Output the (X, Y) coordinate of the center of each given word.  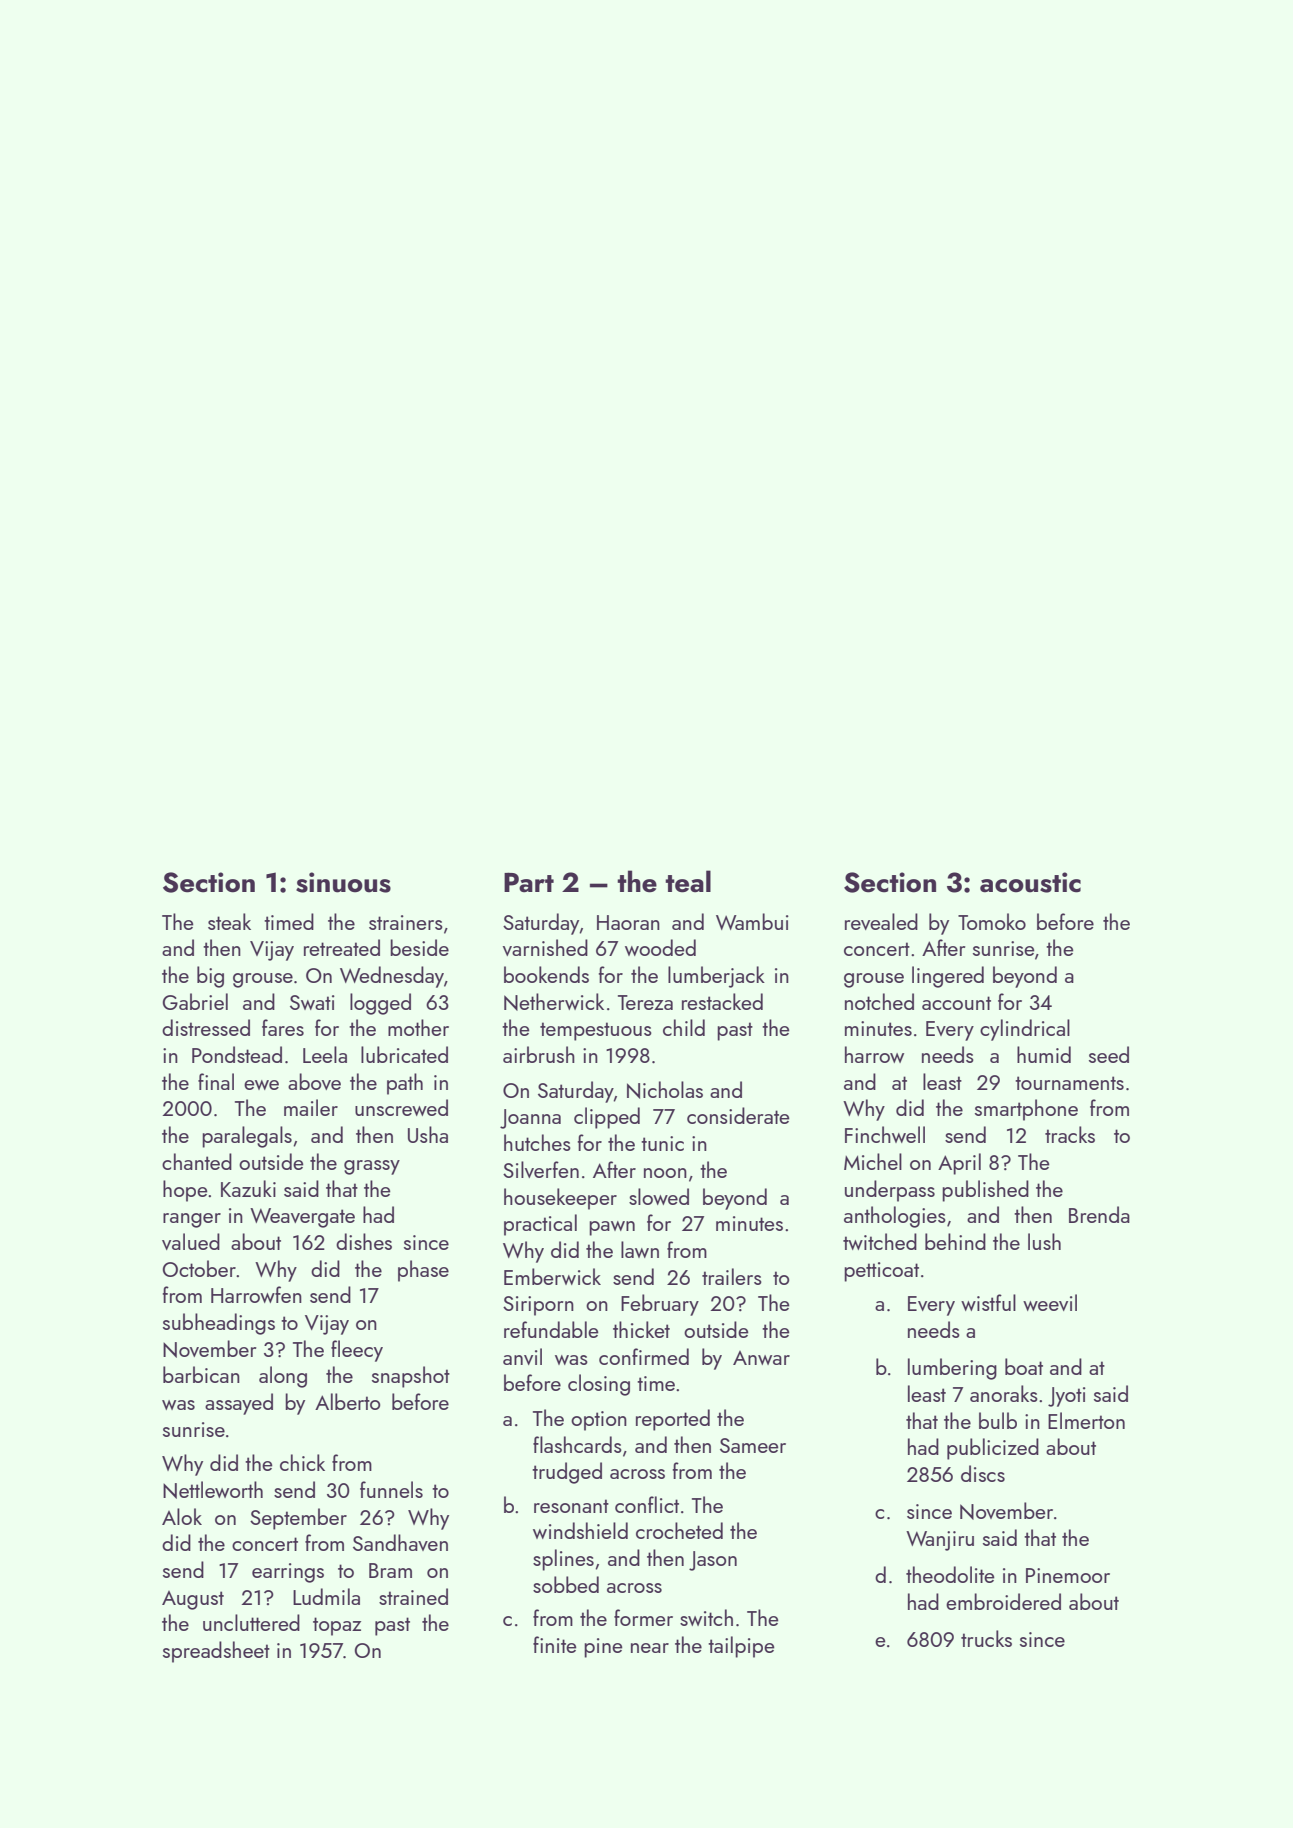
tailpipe (741, 1647)
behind (955, 1241)
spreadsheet (216, 1652)
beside (419, 947)
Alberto (347, 1401)
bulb (998, 1420)
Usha (428, 1134)
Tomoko (992, 921)
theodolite (950, 1574)
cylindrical (1025, 1030)
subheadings (219, 1324)
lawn (640, 1249)
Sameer (753, 1445)
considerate (738, 1115)
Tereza (645, 1002)
